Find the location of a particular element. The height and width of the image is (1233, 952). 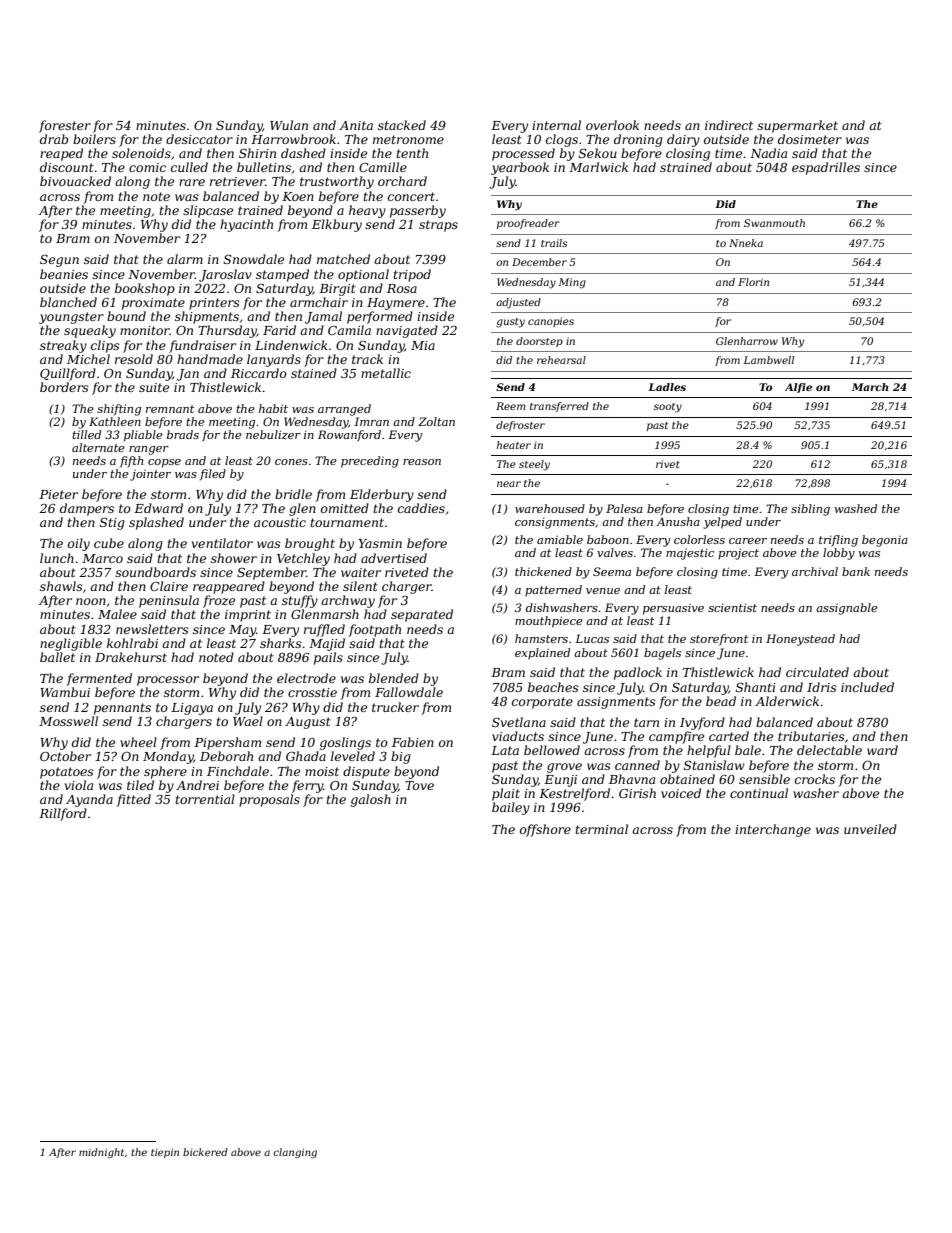

persuasive is located at coordinates (673, 609).
